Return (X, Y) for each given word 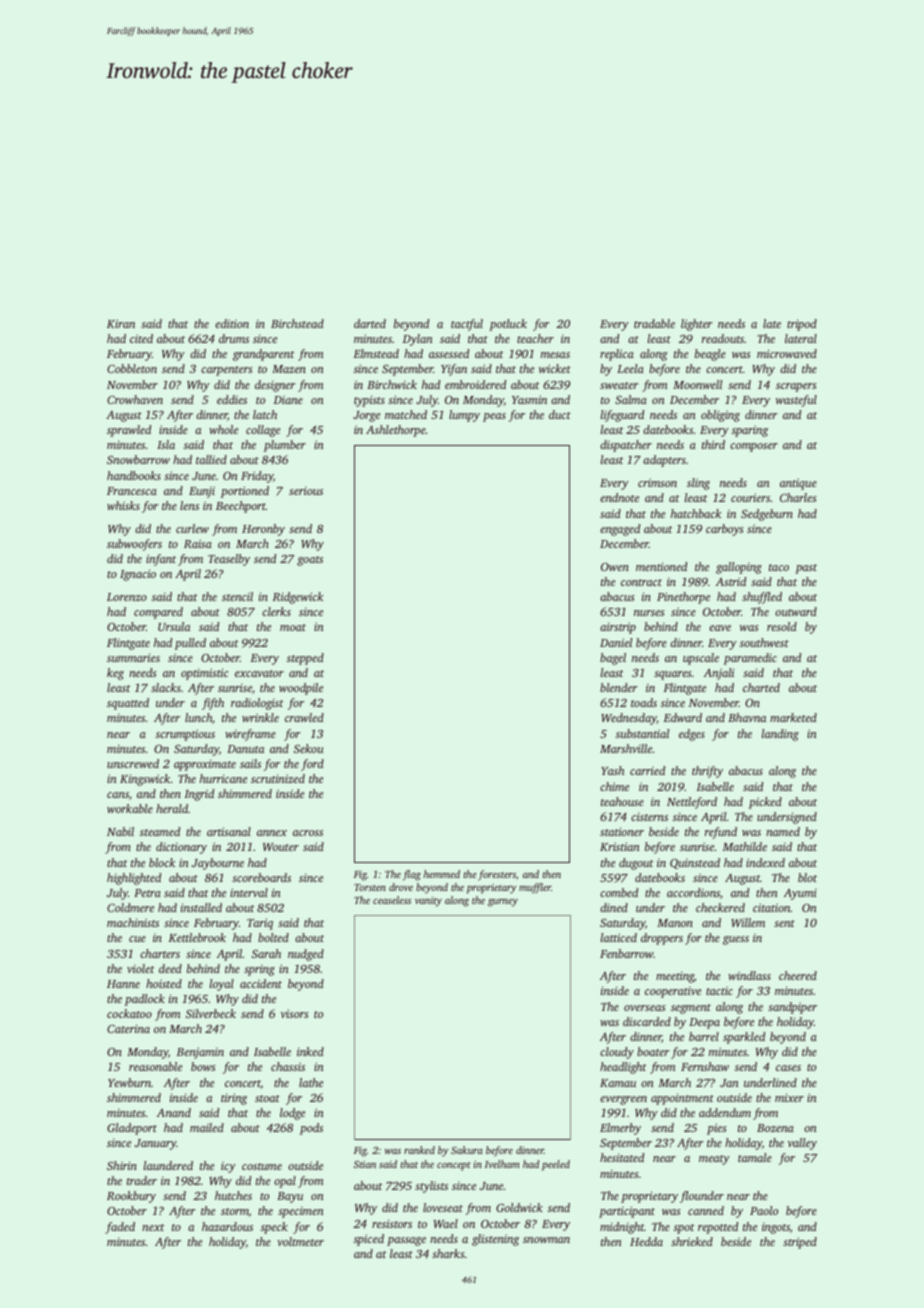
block (162, 862)
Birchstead (297, 323)
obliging (720, 416)
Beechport (241, 507)
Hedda (646, 1241)
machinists (133, 922)
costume (262, 1166)
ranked (419, 1150)
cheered (798, 975)
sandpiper (792, 1008)
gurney (503, 903)
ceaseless (392, 900)
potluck (508, 325)
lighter (697, 325)
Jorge (366, 416)
